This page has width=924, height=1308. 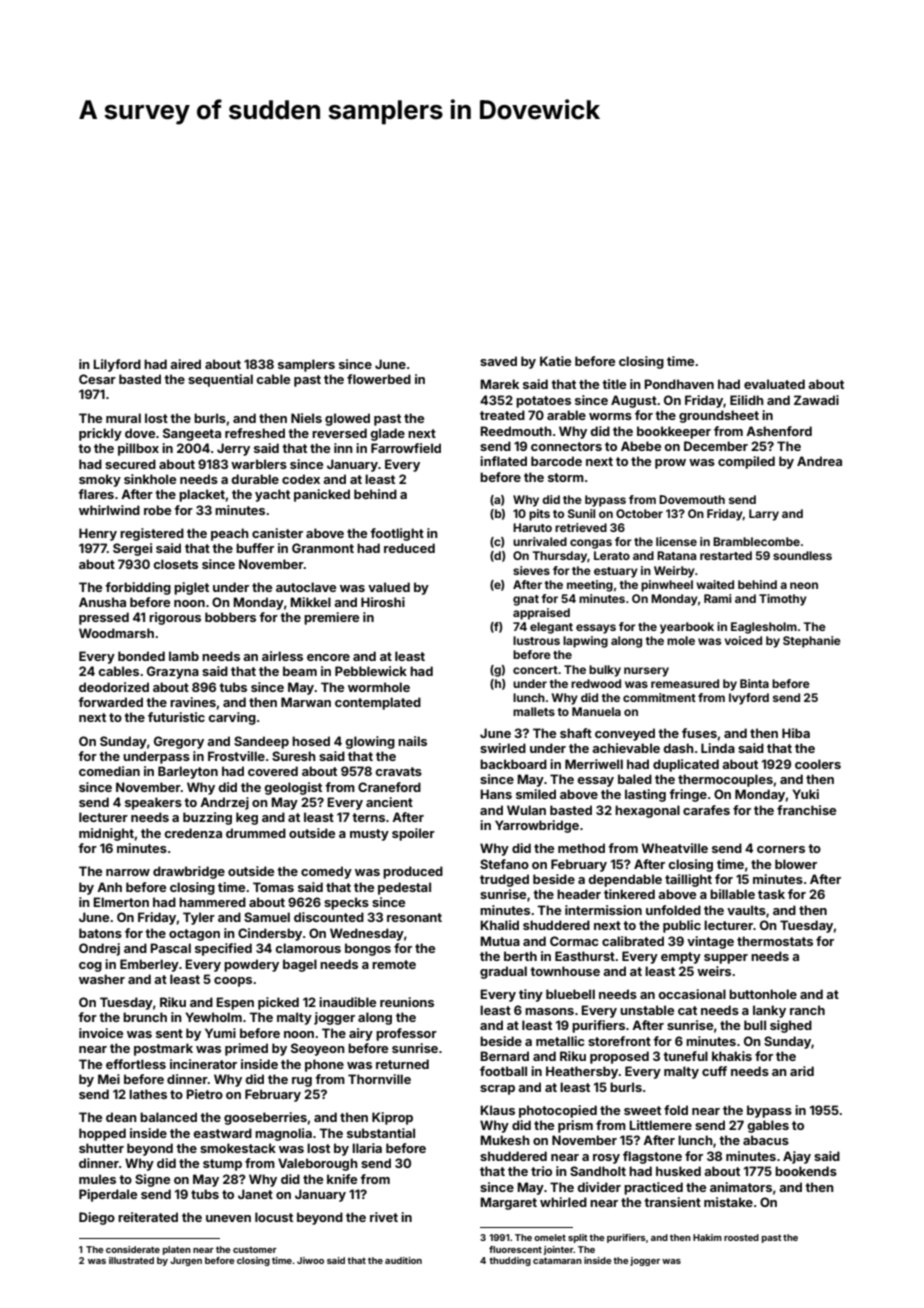 What do you see at coordinates (192, 434) in the page?
I see `Sangeeta` at bounding box center [192, 434].
